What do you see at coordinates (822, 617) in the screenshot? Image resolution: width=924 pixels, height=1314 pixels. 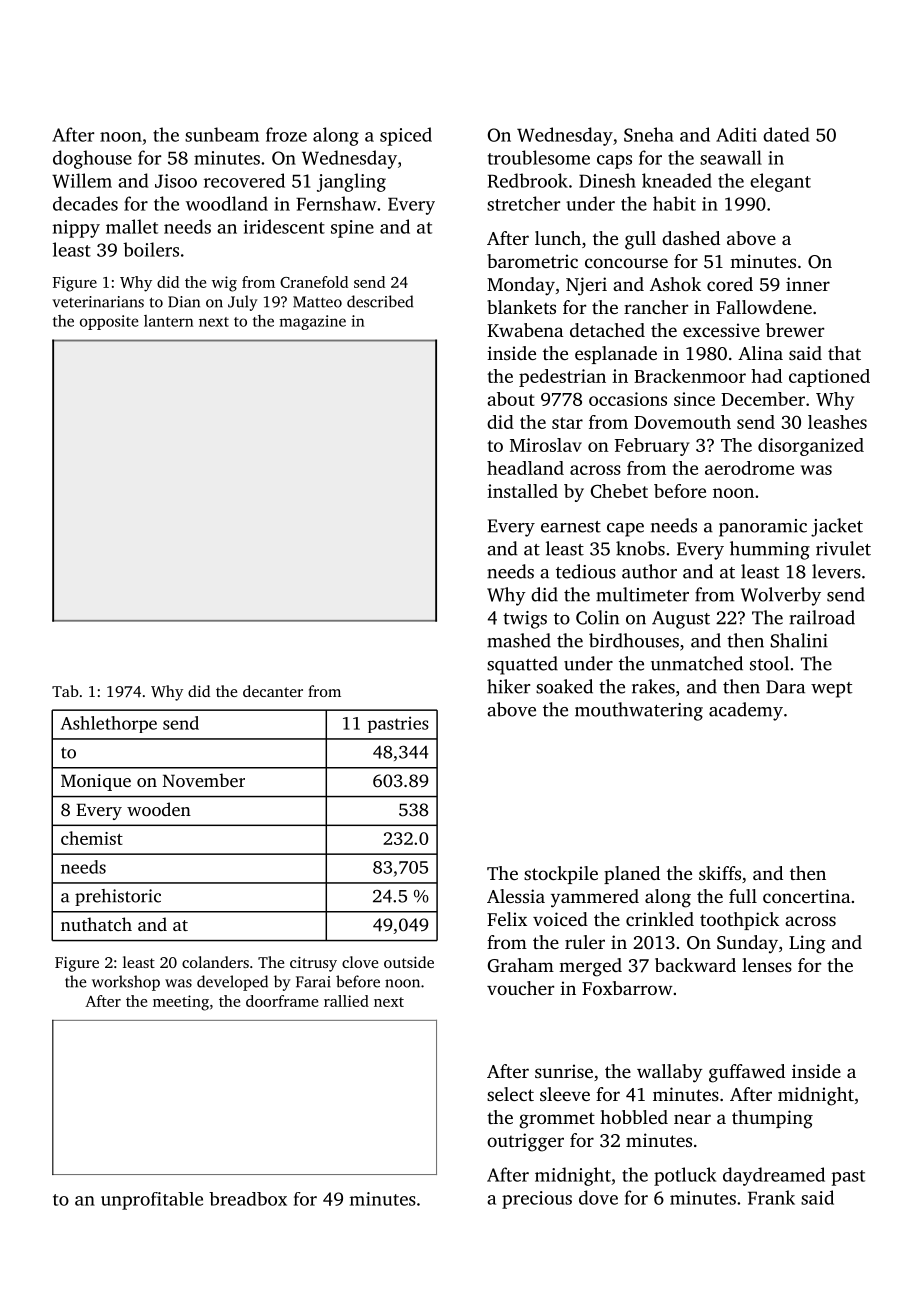 I see `railroad` at bounding box center [822, 617].
